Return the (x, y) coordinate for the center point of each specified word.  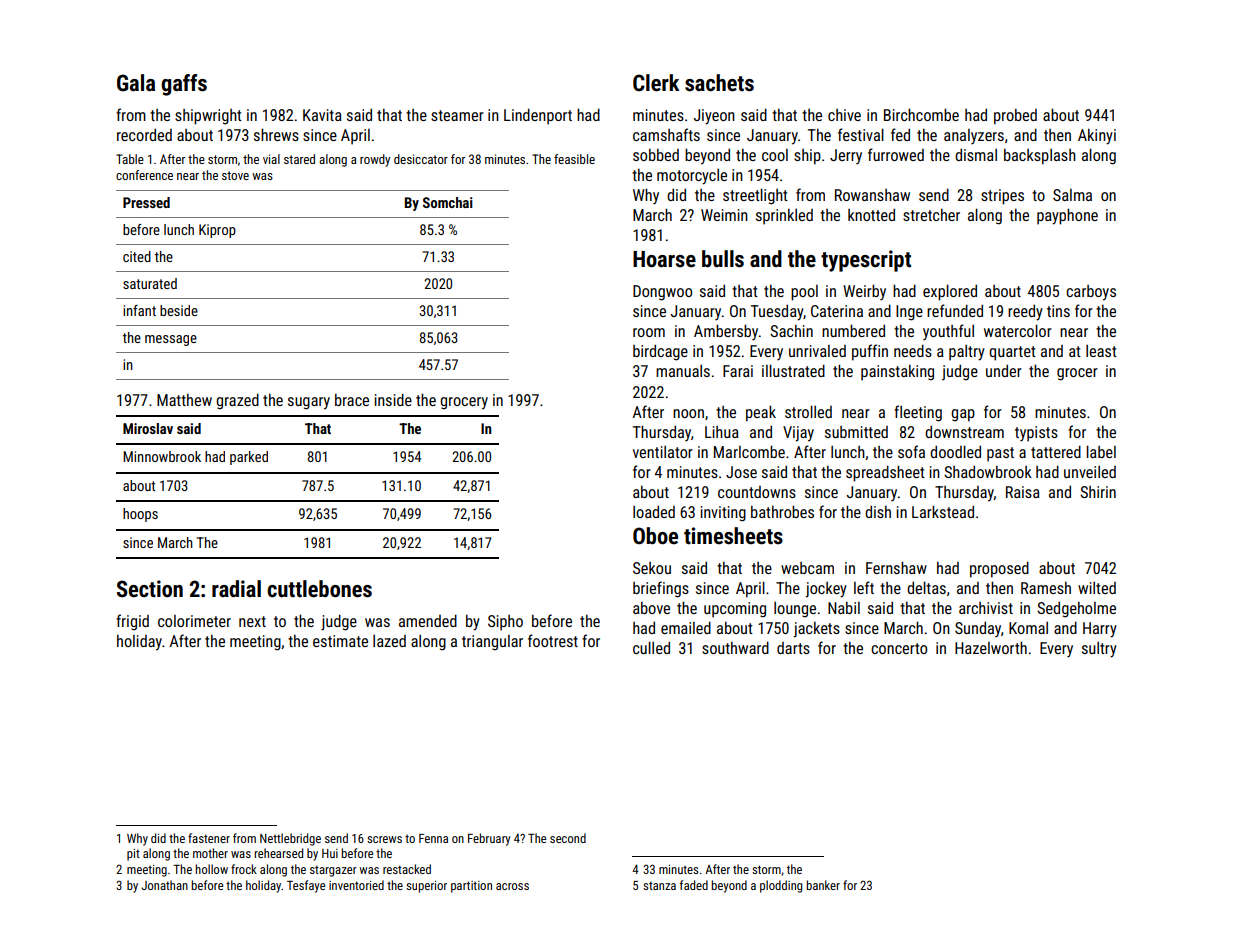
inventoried (356, 885)
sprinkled (784, 217)
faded (694, 885)
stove (235, 175)
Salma (1072, 195)
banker (823, 885)
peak (761, 413)
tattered (1056, 451)
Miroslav (148, 428)
